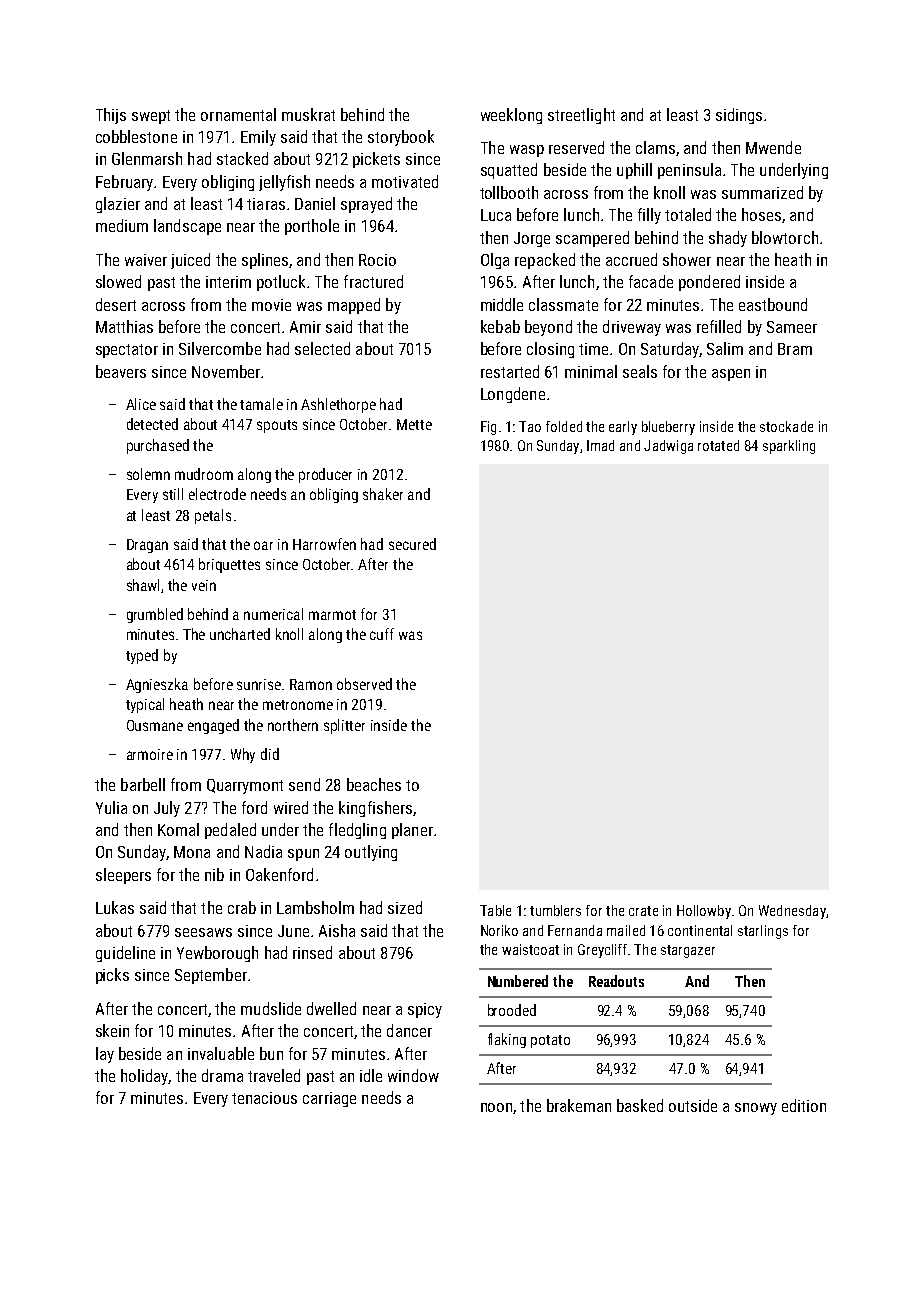 Image resolution: width=924 pixels, height=1311 pixels. I want to click on secured, so click(412, 544).
